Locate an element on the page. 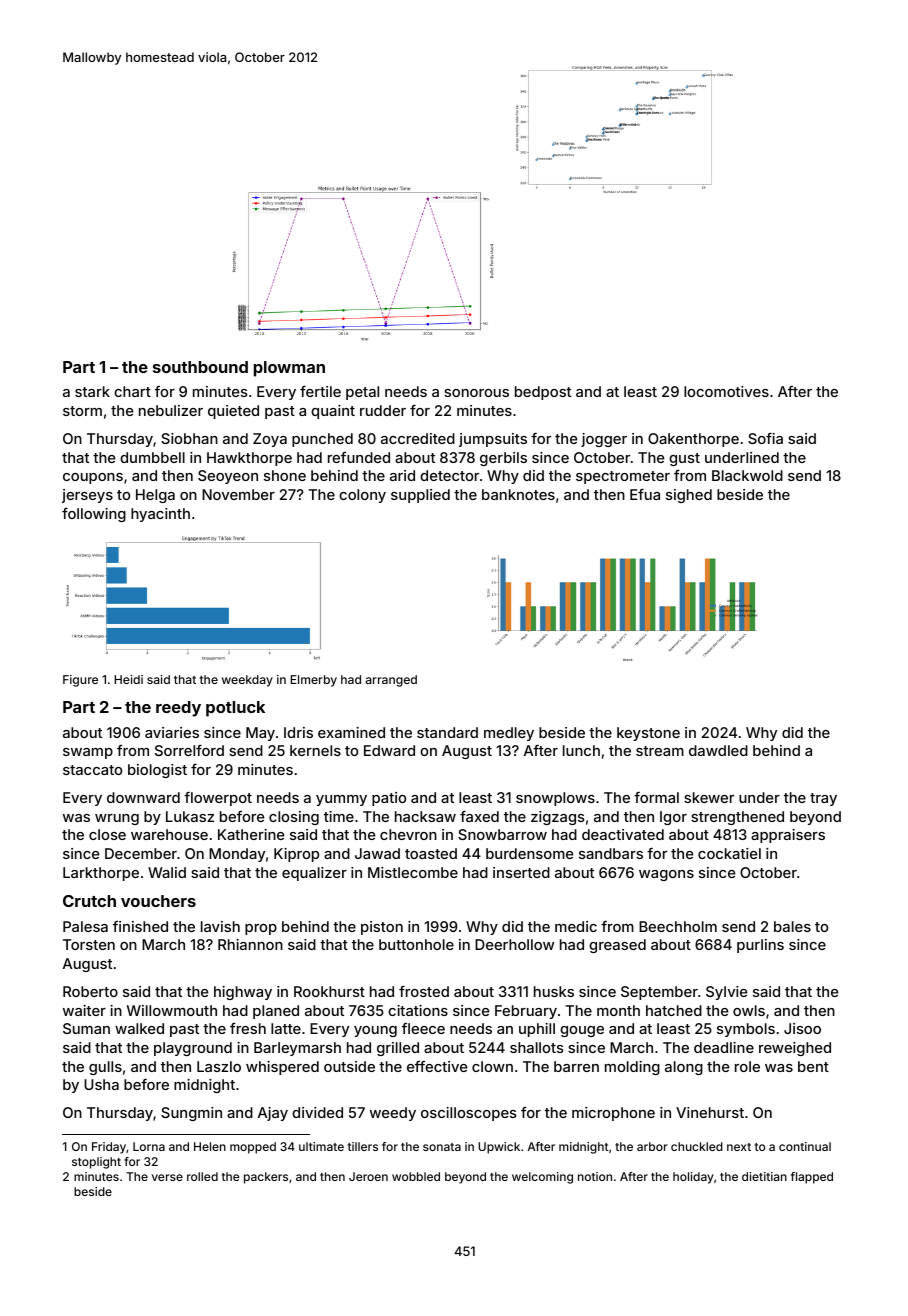 This page has width=908, height=1316. arranged is located at coordinates (391, 681).
